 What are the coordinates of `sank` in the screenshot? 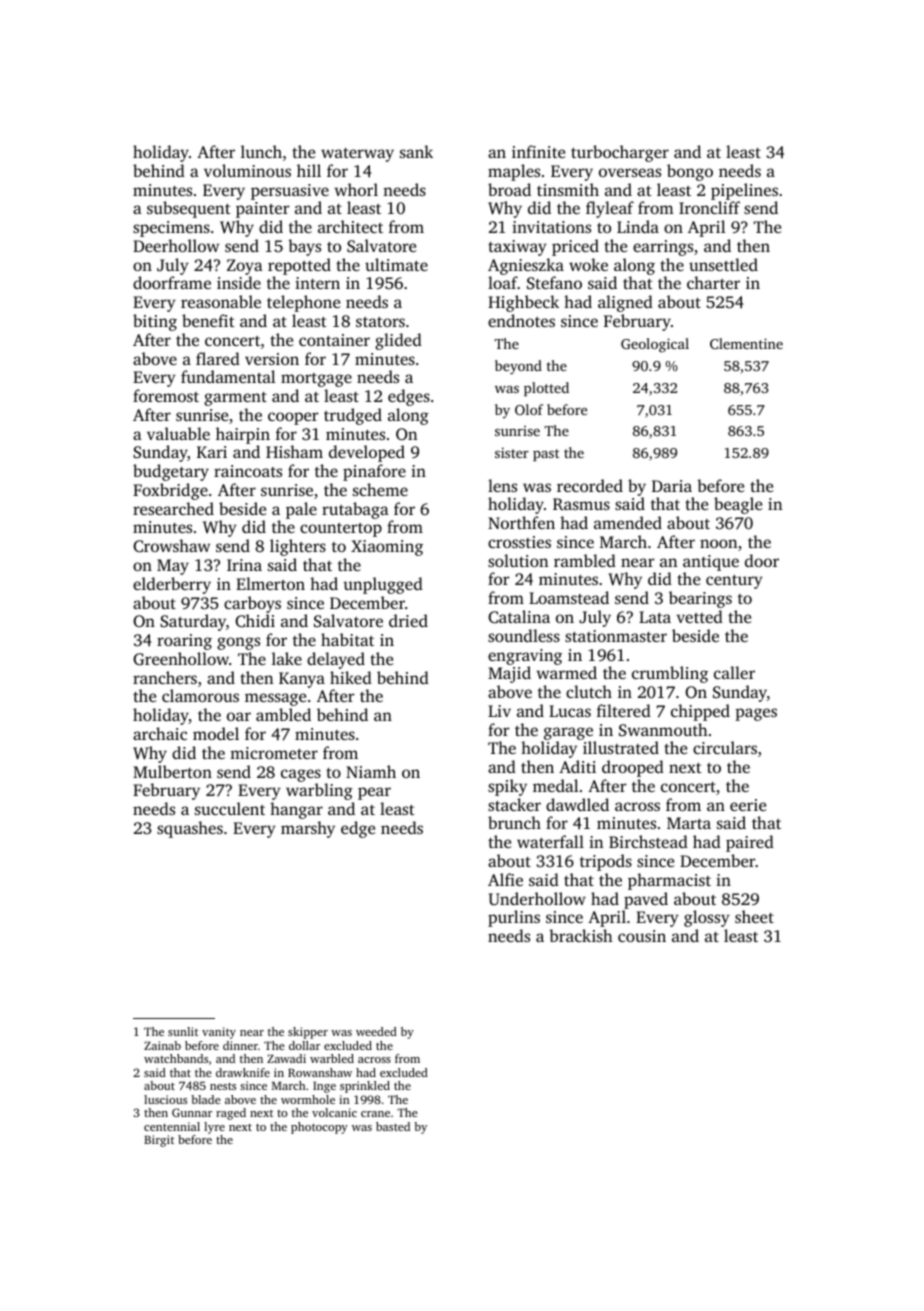 It's located at (416, 151).
